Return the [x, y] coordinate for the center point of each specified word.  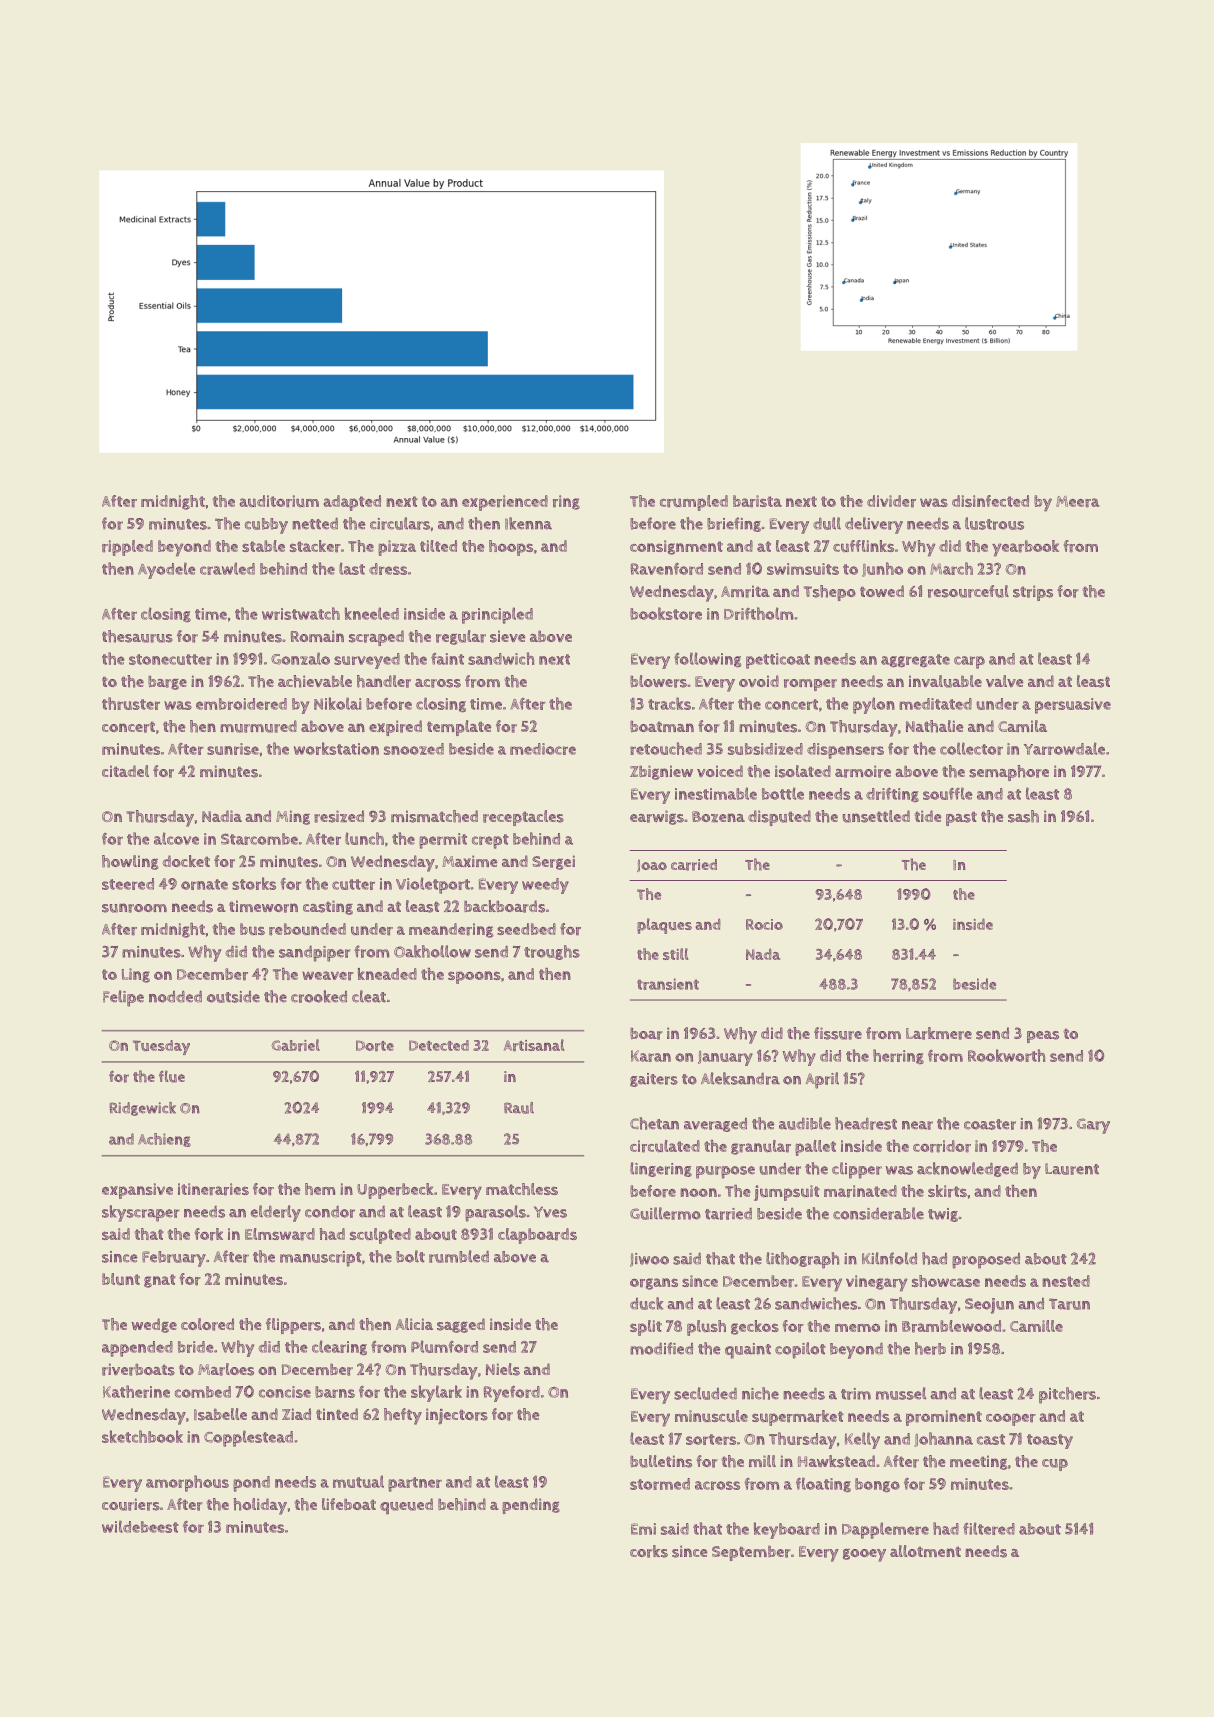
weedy [545, 886]
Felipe [123, 998]
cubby [266, 526]
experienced [505, 503]
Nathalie [935, 726]
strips [1033, 593]
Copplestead [248, 1438]
